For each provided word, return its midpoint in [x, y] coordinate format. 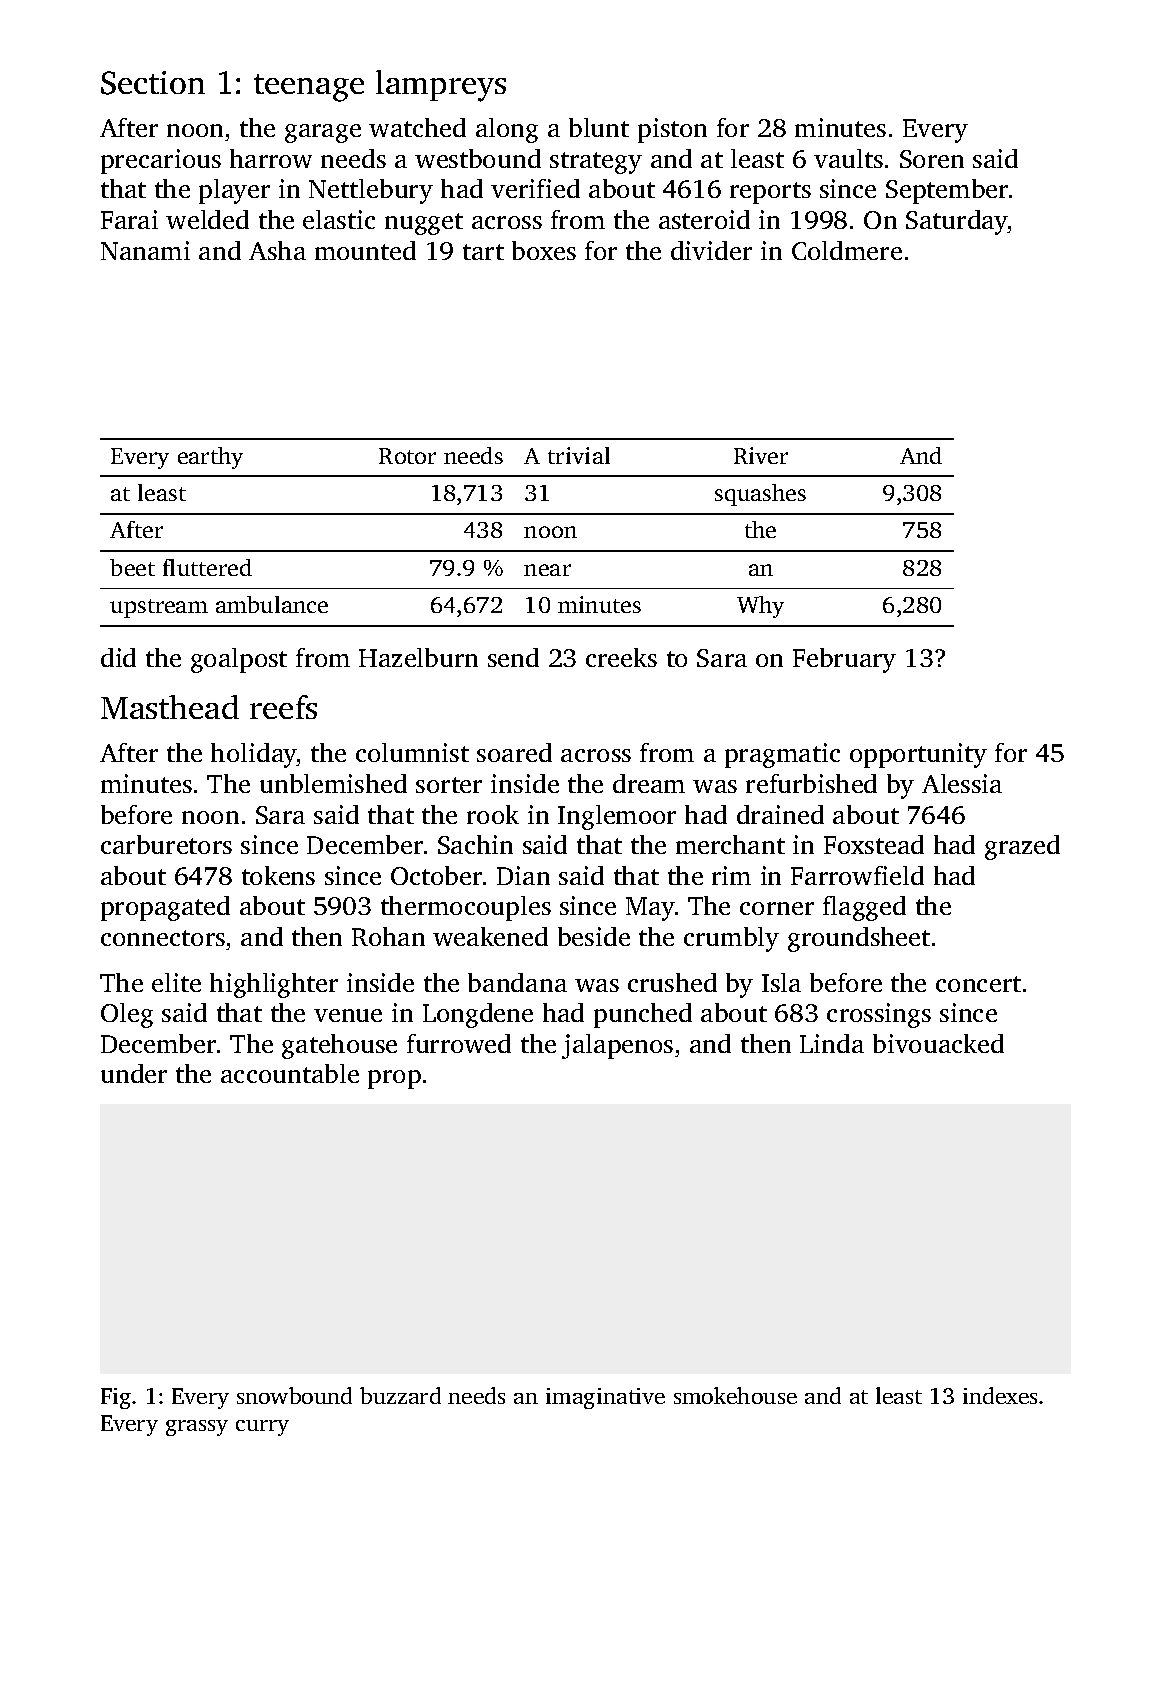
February [844, 660]
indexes [1000, 1395]
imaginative [605, 1398]
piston [672, 130]
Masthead [170, 707]
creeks [621, 657]
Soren [932, 159]
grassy [197, 1428]
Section [153, 83]
